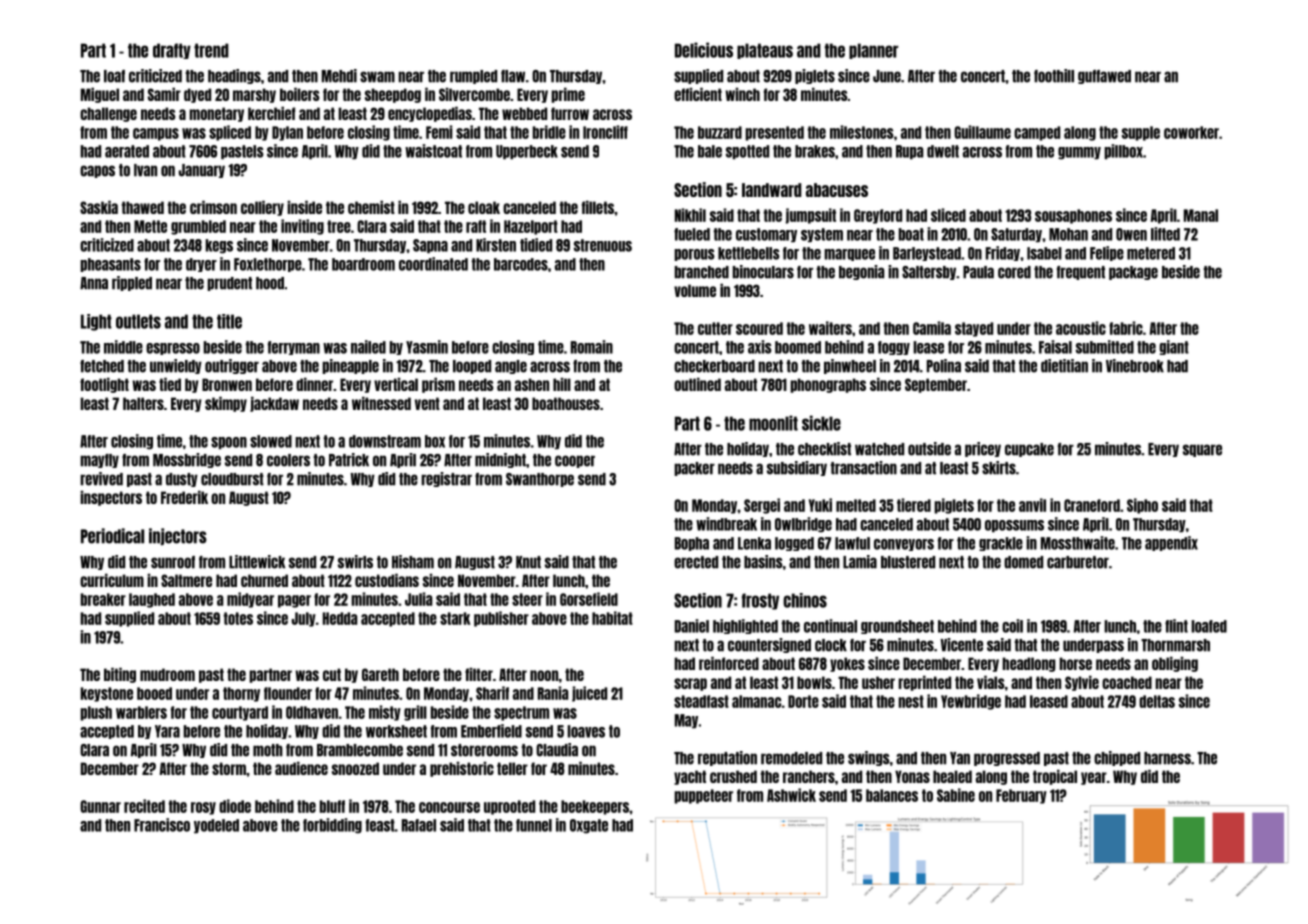 Image resolution: width=1308 pixels, height=924 pixels. I want to click on chinos, so click(805, 600).
